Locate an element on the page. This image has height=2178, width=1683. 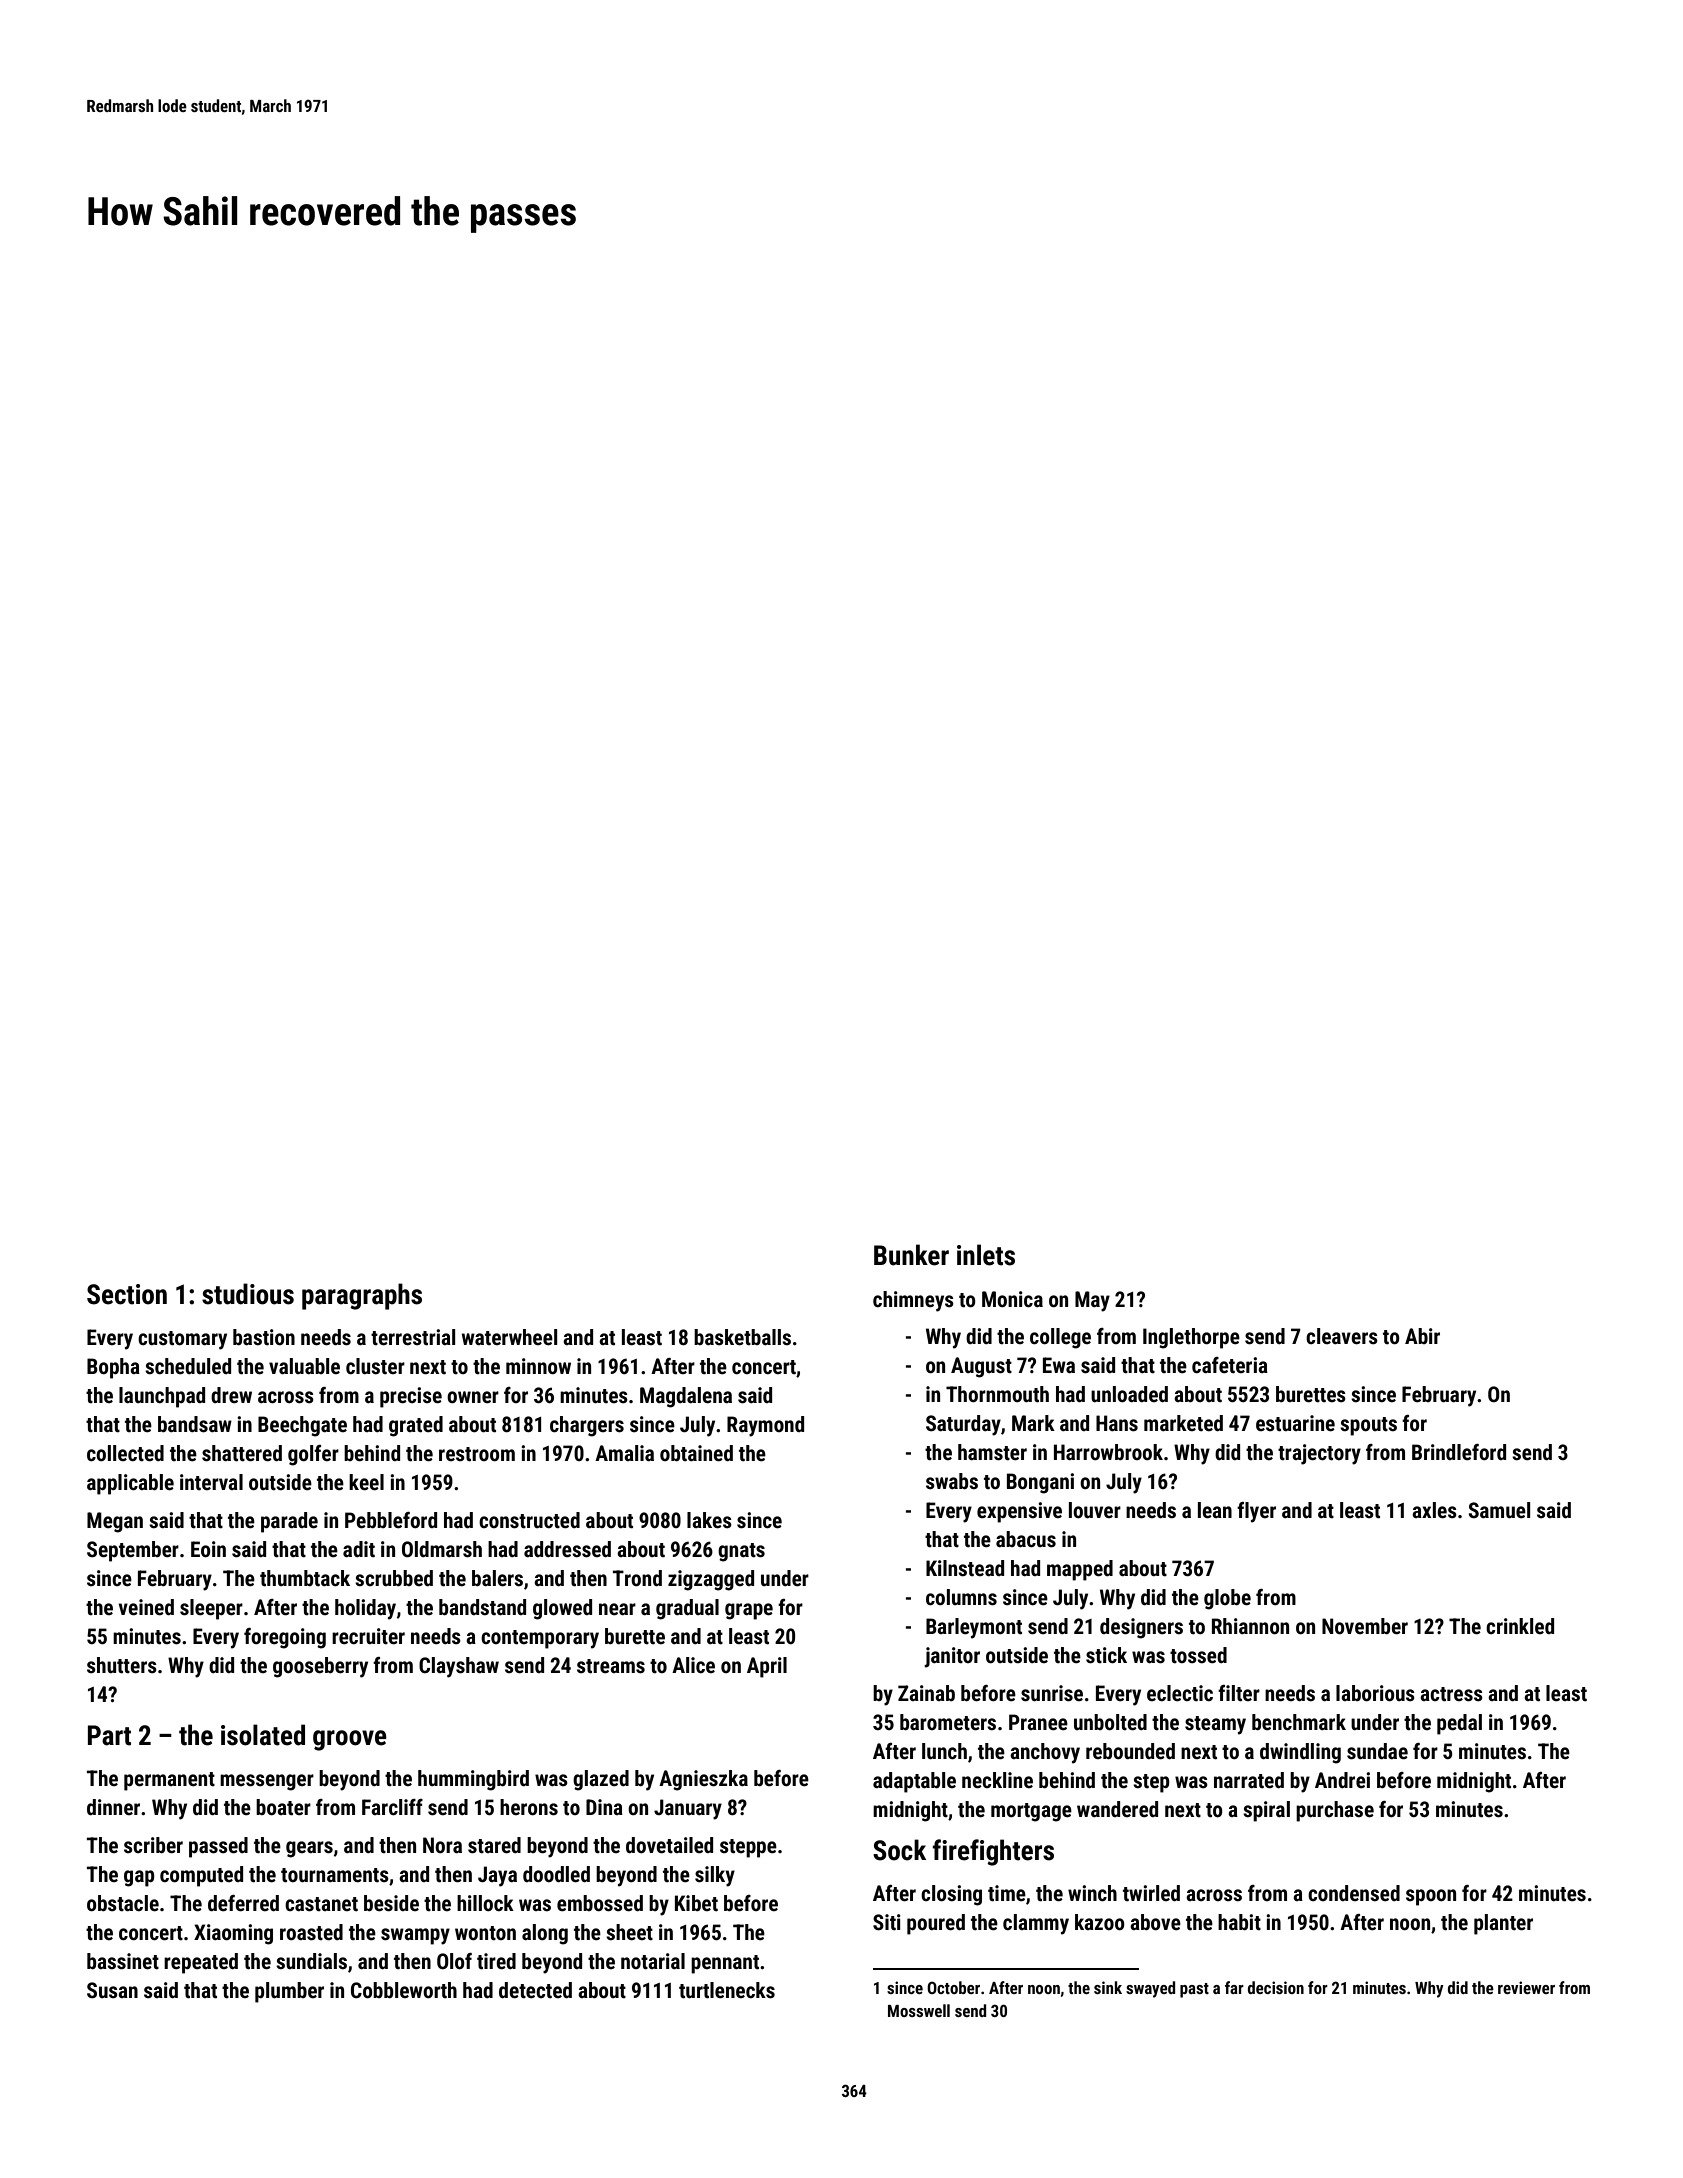
Cobbleworth is located at coordinates (404, 1990).
